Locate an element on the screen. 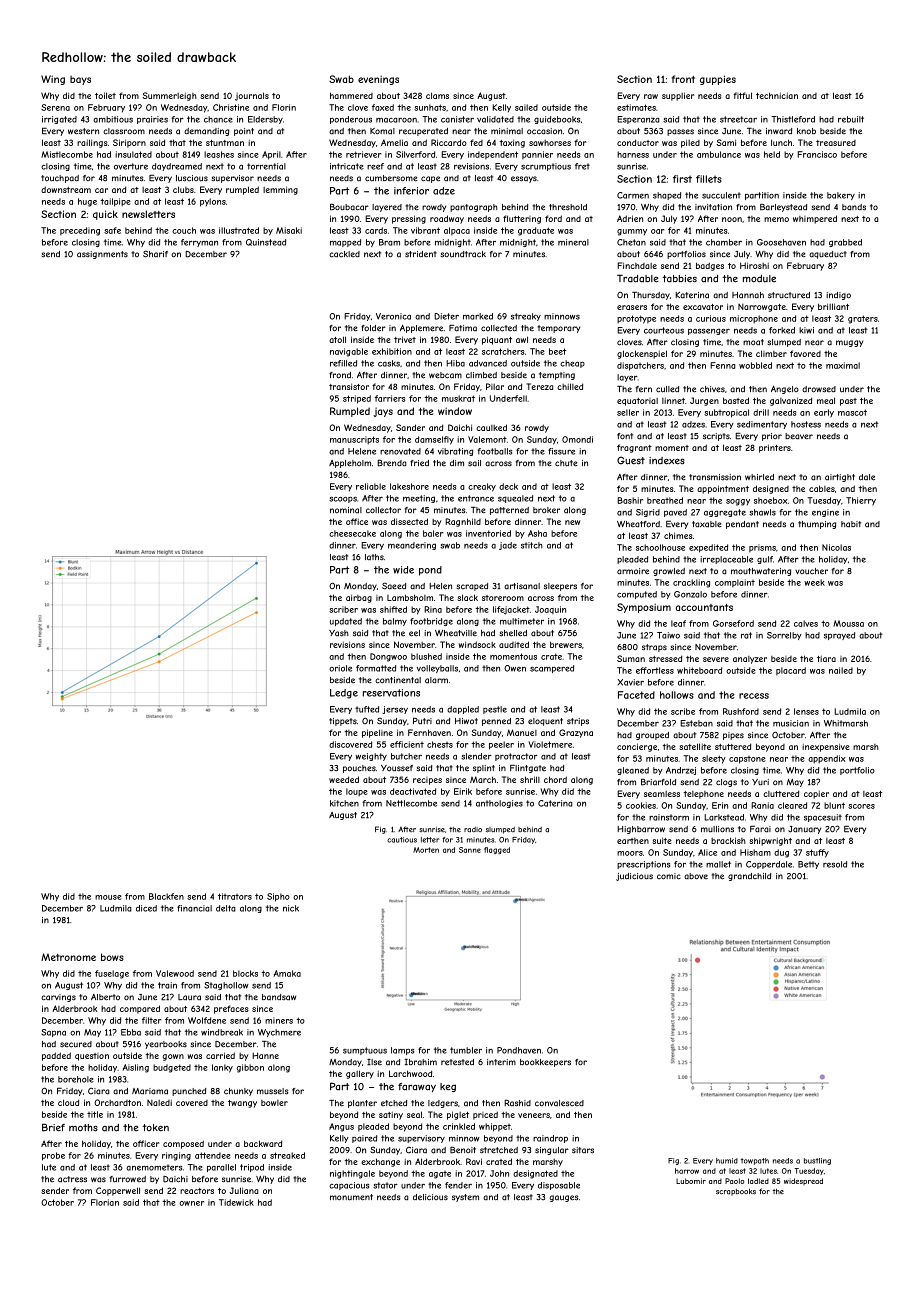  judicious is located at coordinates (634, 877).
